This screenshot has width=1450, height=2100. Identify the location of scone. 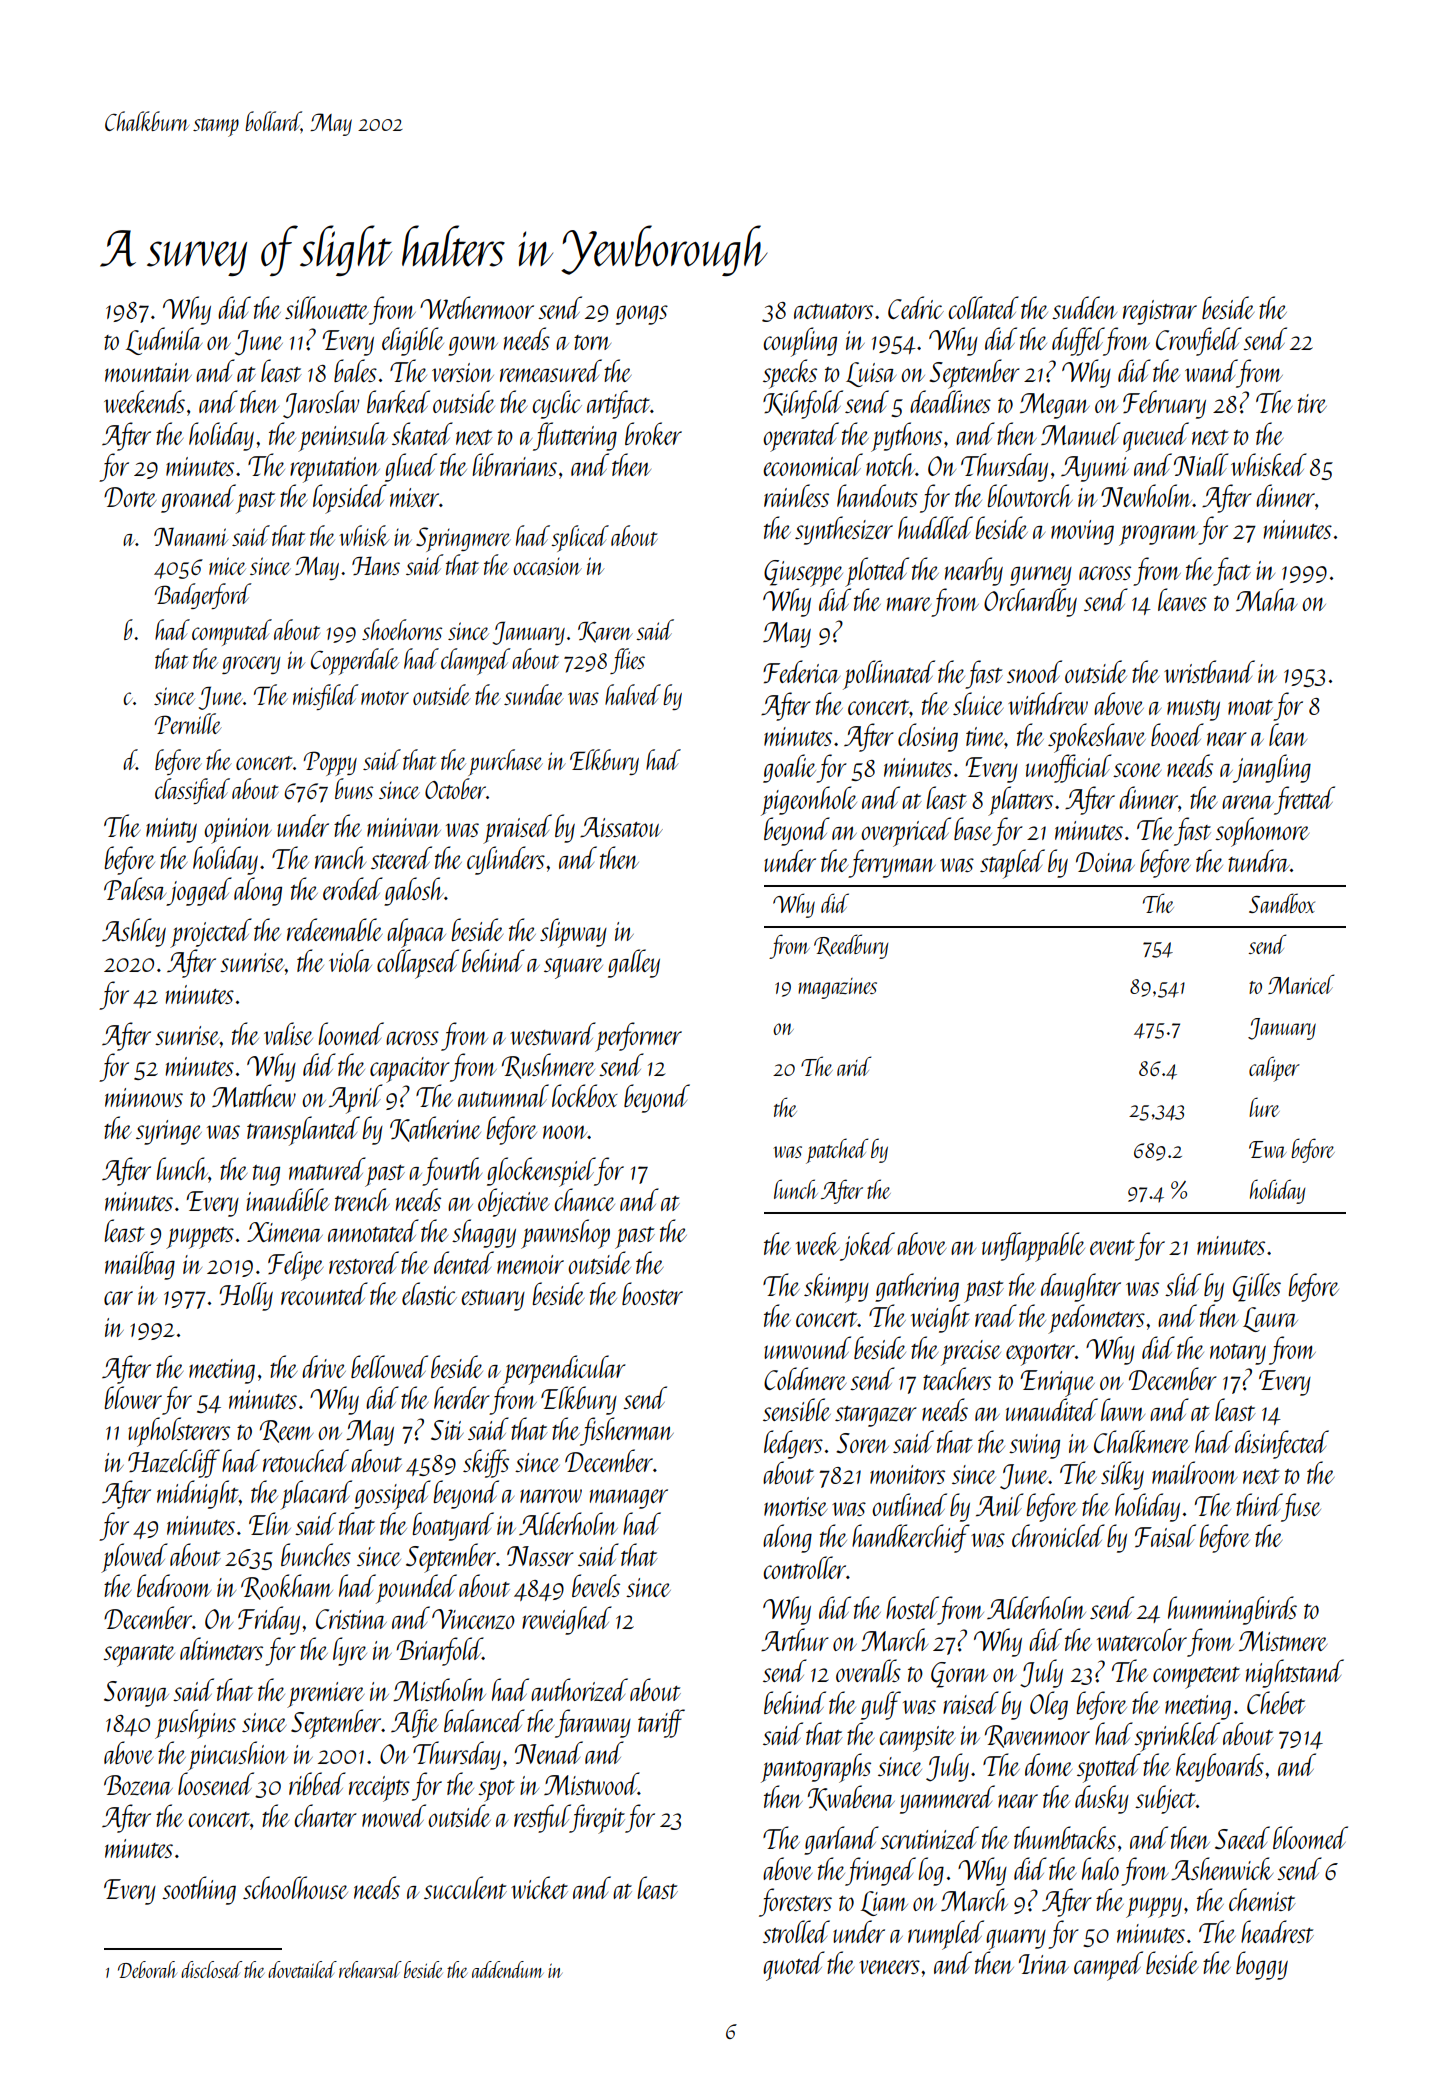
(1137, 770).
